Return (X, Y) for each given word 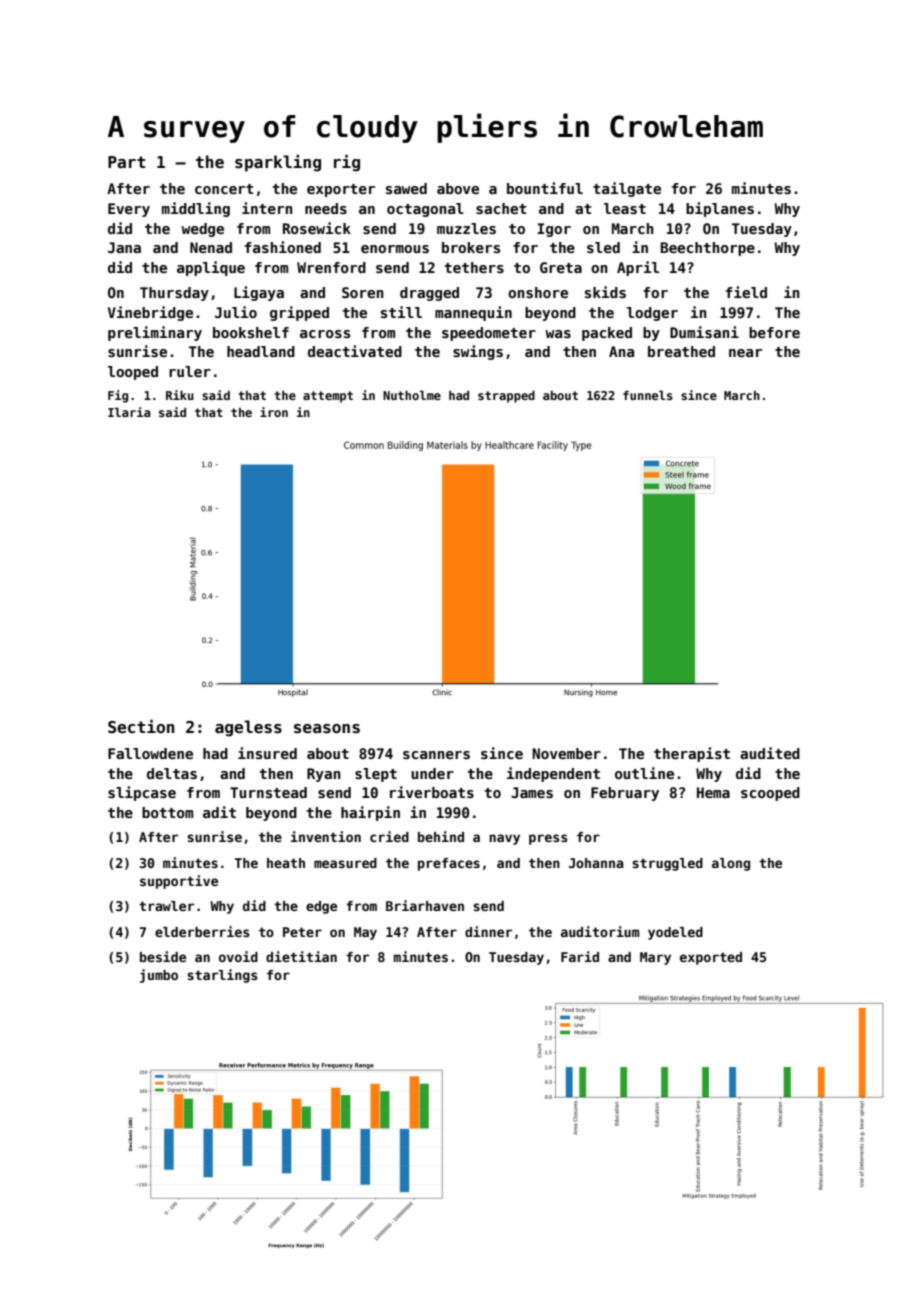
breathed (681, 351)
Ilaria (129, 412)
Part (127, 162)
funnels (648, 395)
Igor (554, 230)
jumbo (159, 976)
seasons (327, 729)
